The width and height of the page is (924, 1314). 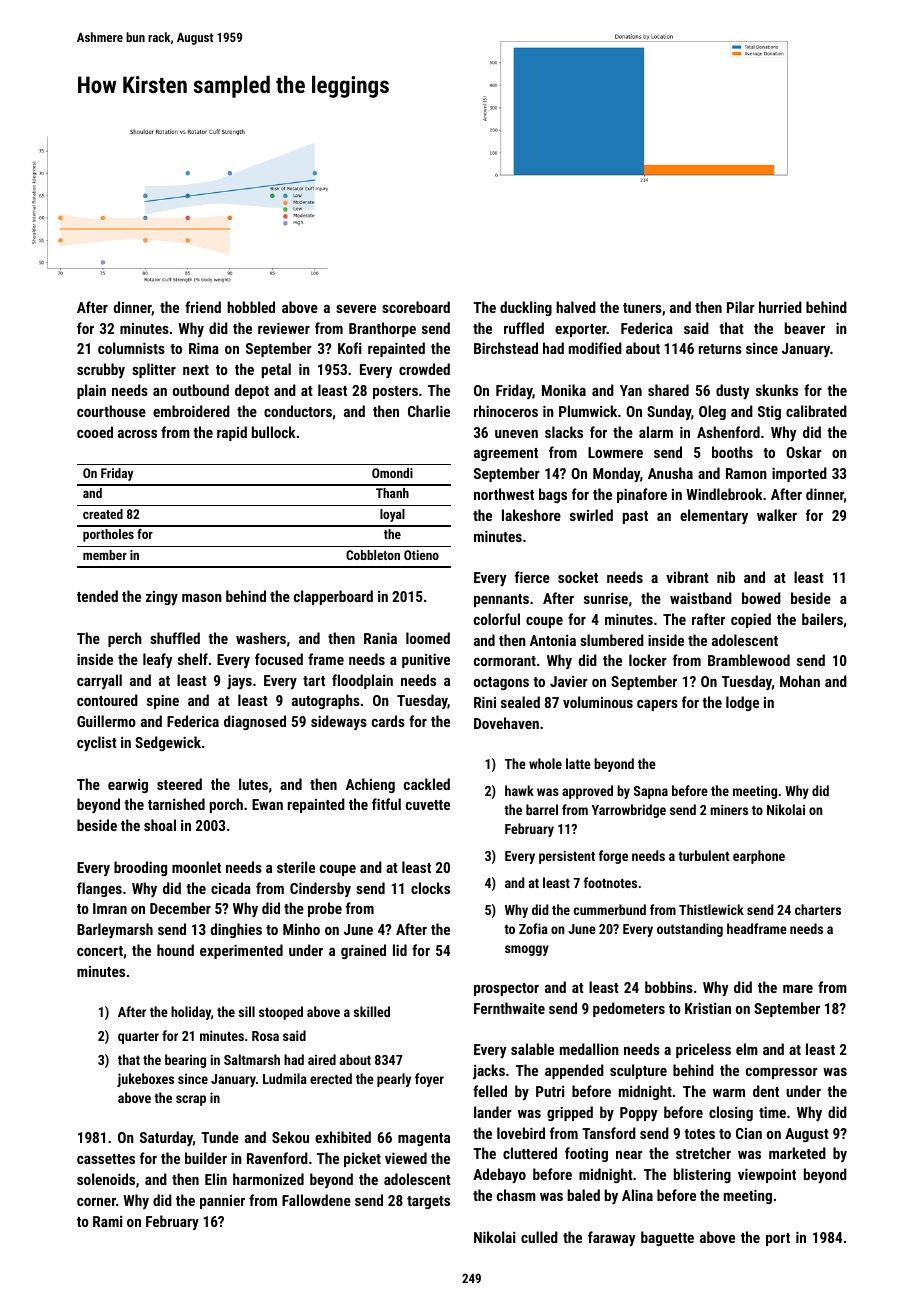 I want to click on Sapna, so click(x=651, y=792).
